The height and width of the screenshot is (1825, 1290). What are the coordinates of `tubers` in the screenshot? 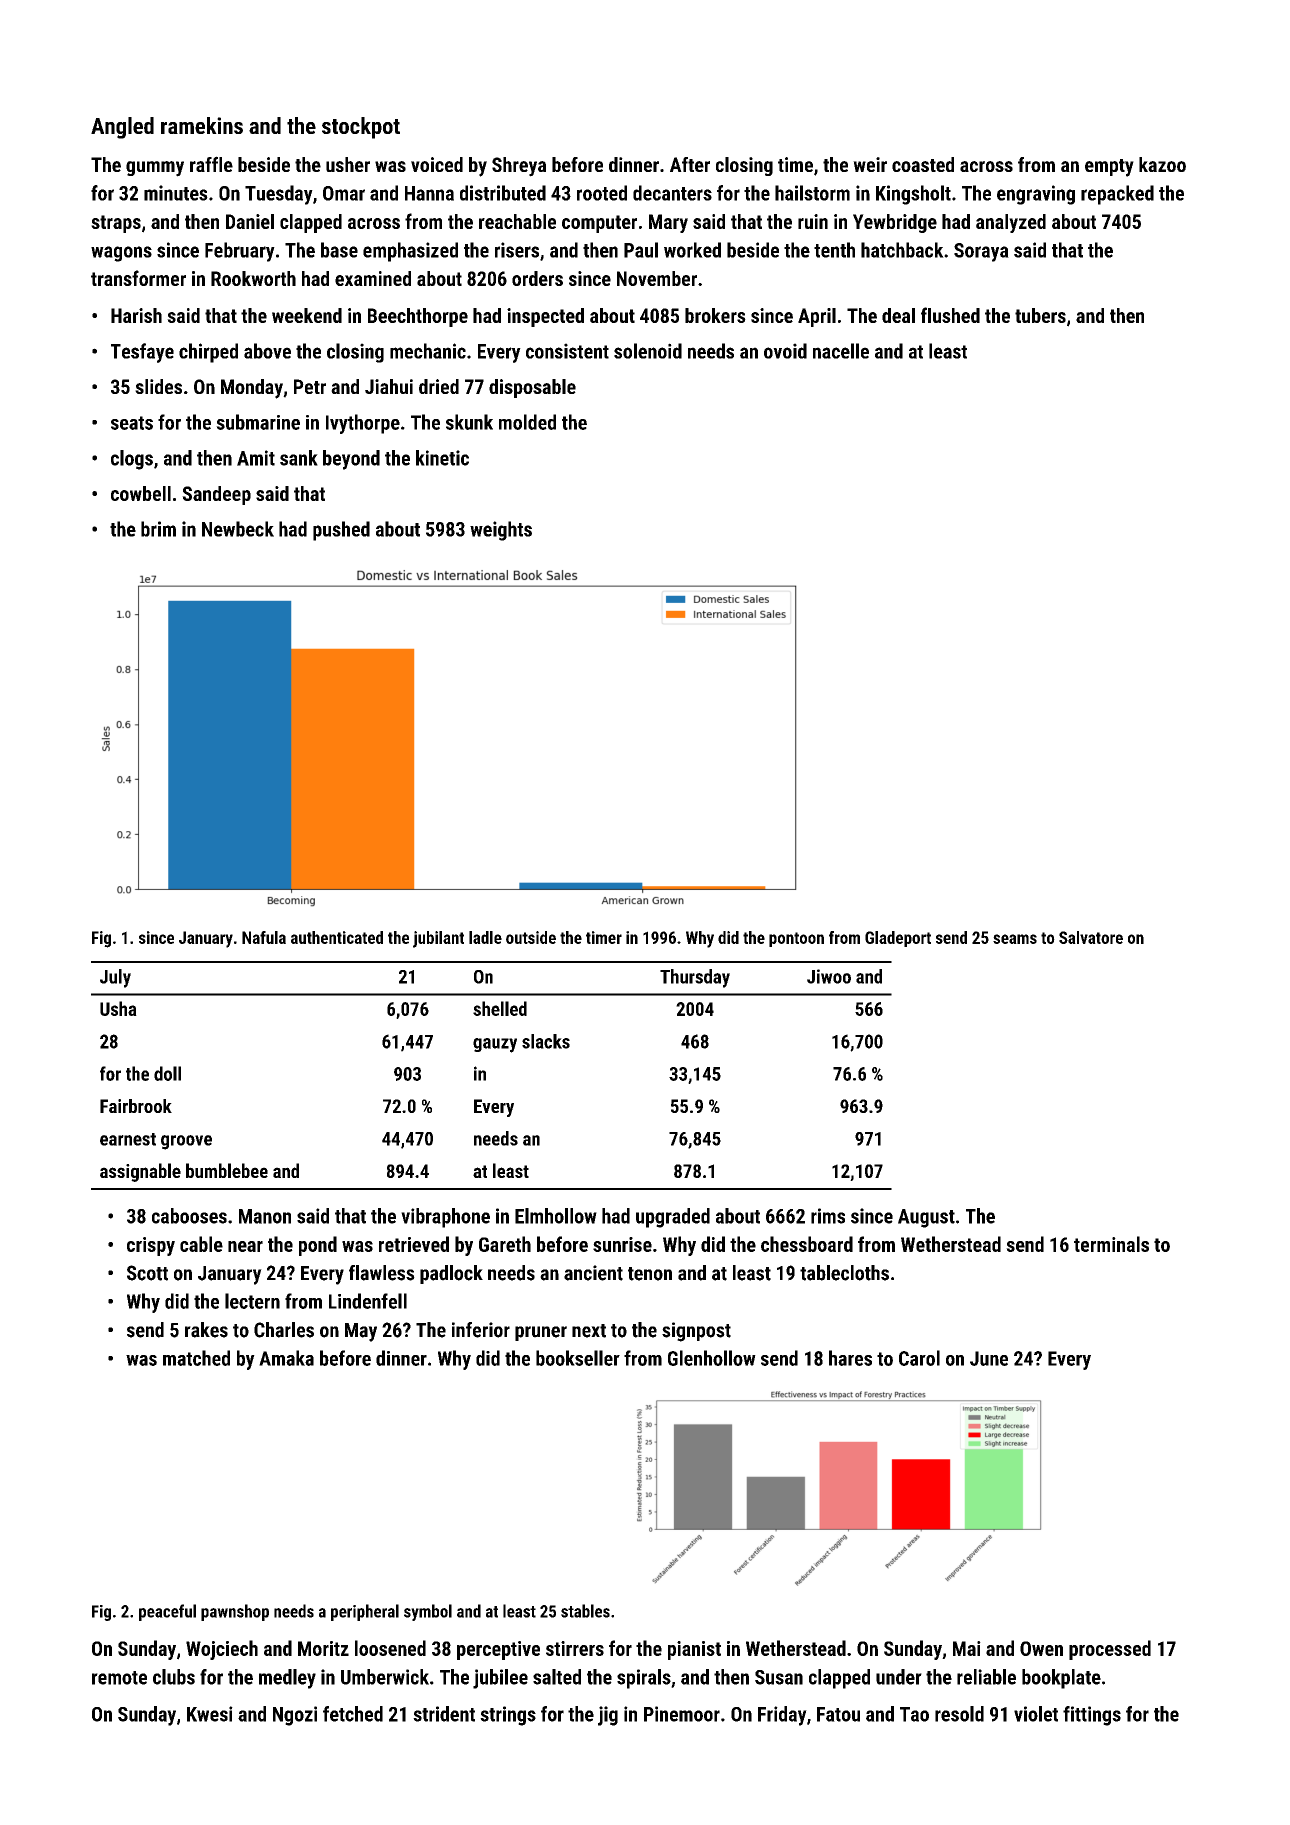 It's located at (1040, 315).
